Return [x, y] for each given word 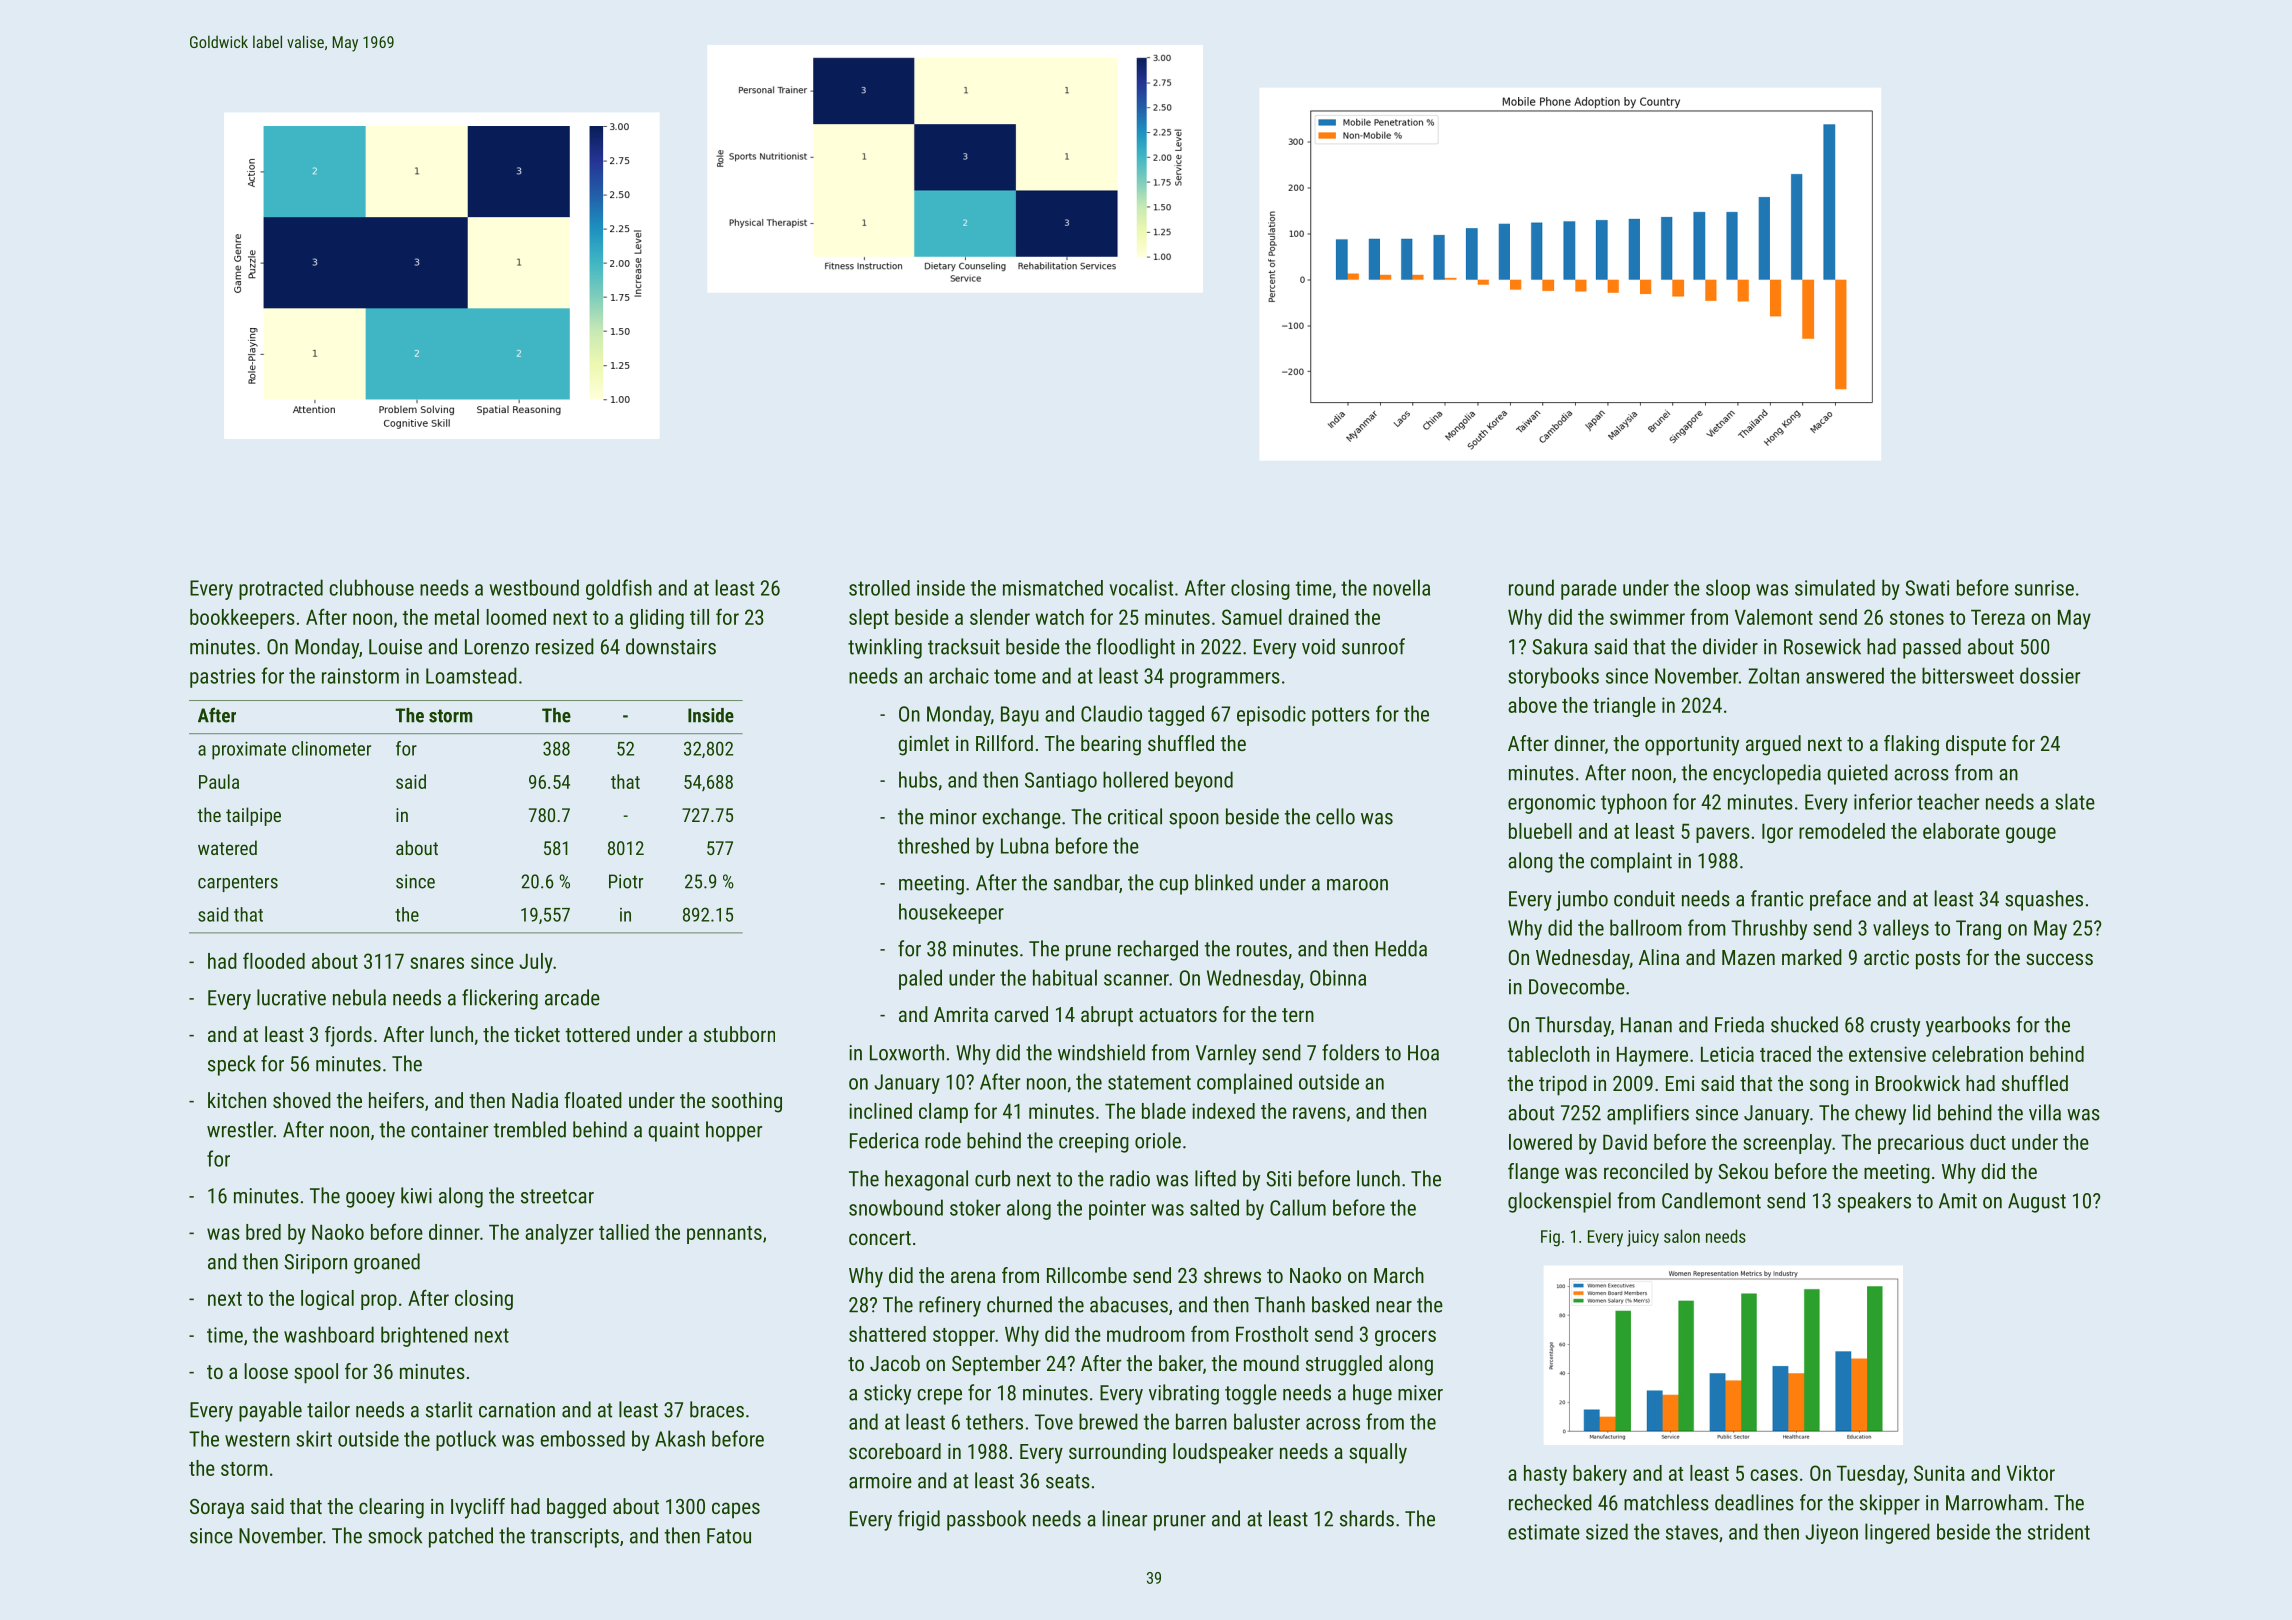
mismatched [1053, 588]
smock [395, 1535]
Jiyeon [1831, 1534]
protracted [281, 589]
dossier [2050, 675]
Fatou [729, 1536]
